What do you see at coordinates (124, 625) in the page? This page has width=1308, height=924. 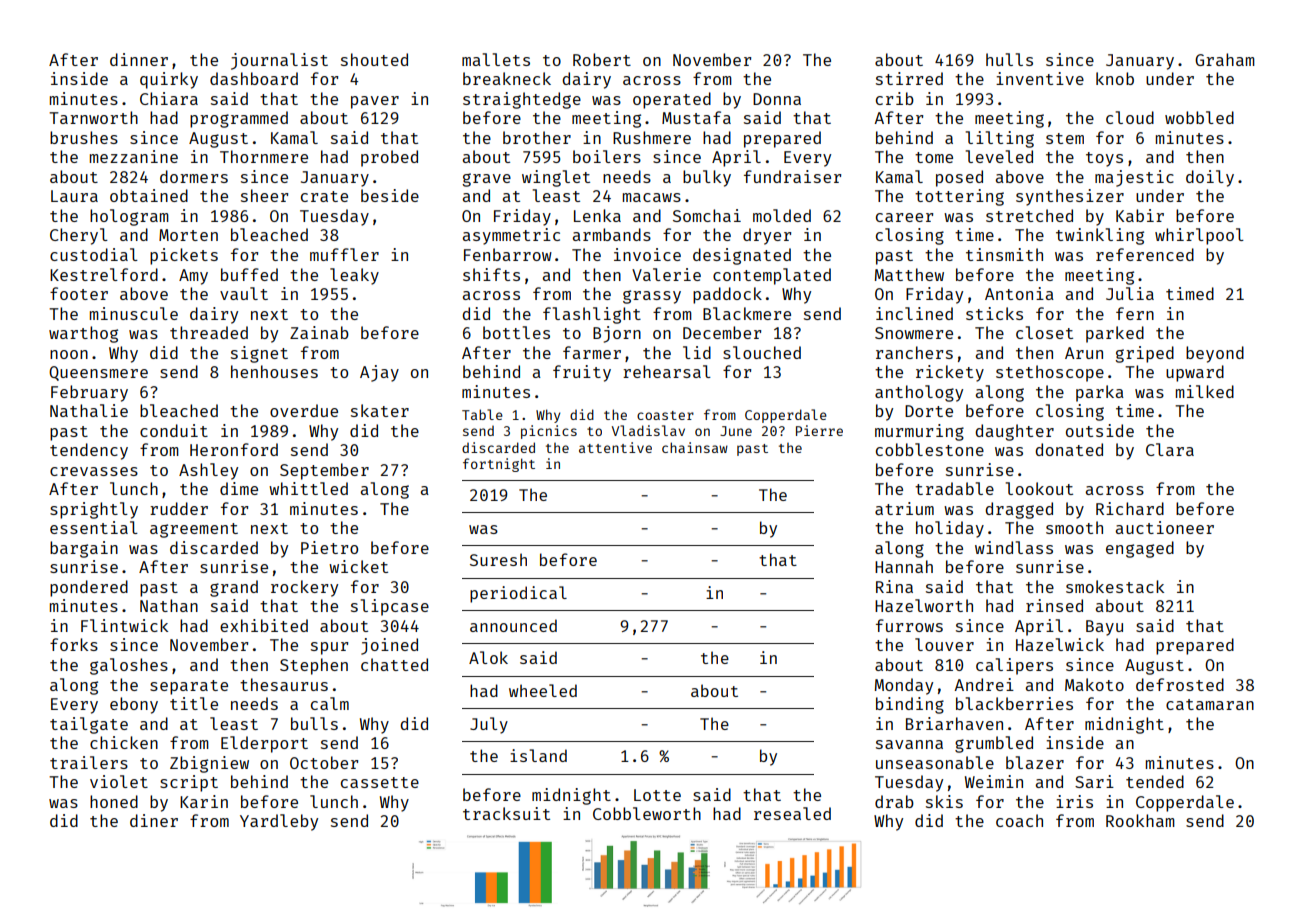 I see `Flintwick` at bounding box center [124, 625].
